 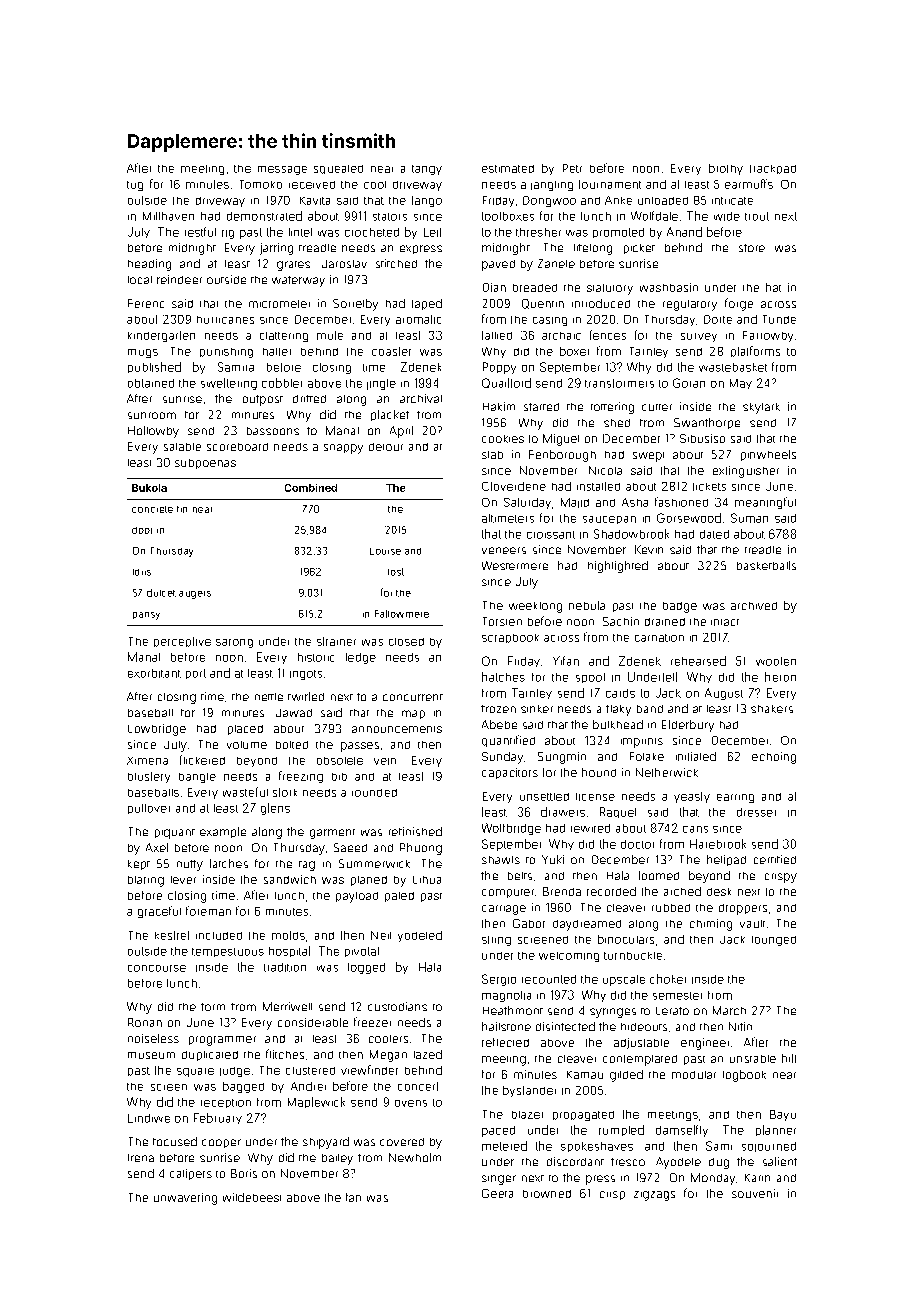 I want to click on trout, so click(x=757, y=216).
